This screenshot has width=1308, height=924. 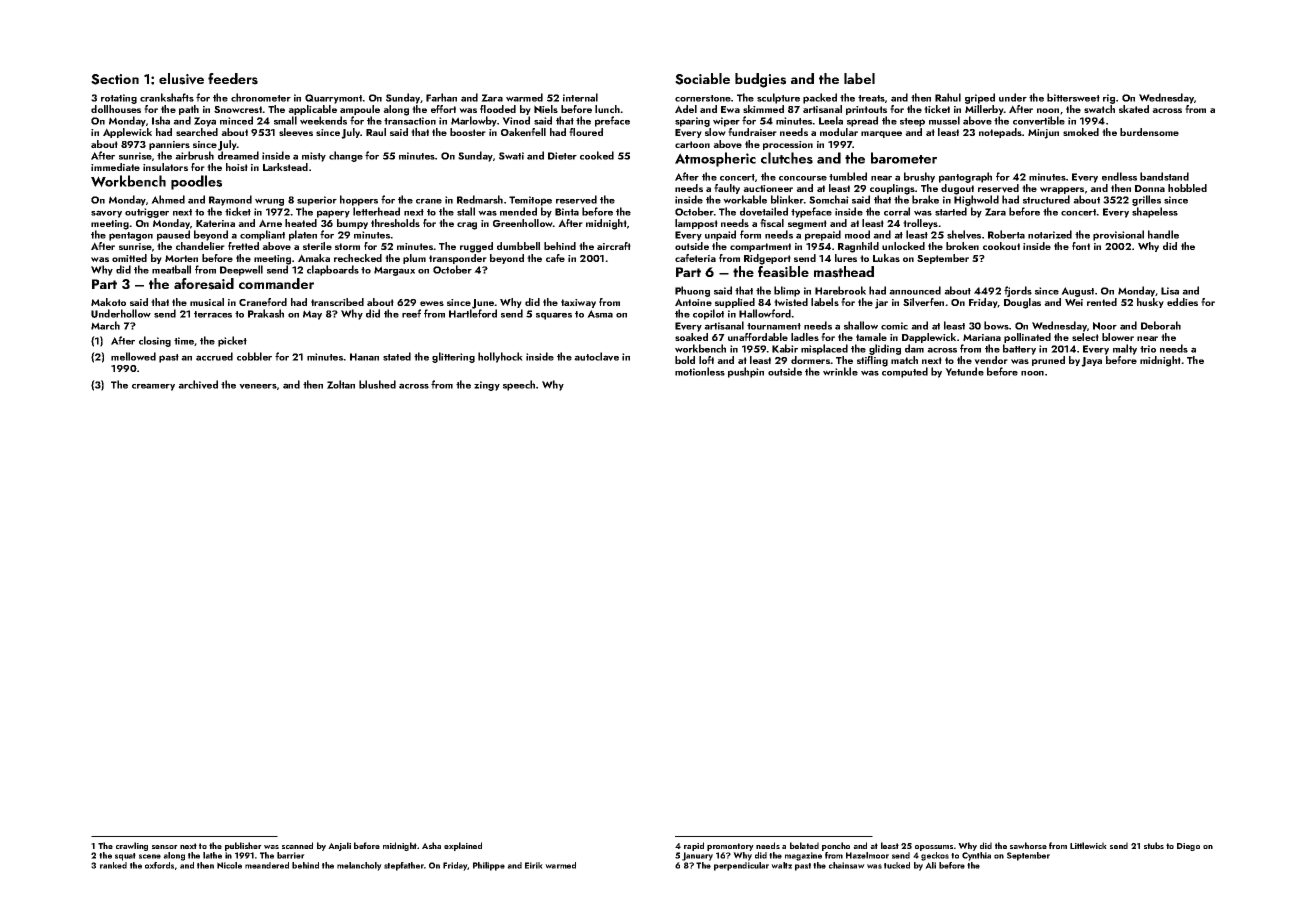 What do you see at coordinates (934, 848) in the screenshot?
I see `opossums` at bounding box center [934, 848].
